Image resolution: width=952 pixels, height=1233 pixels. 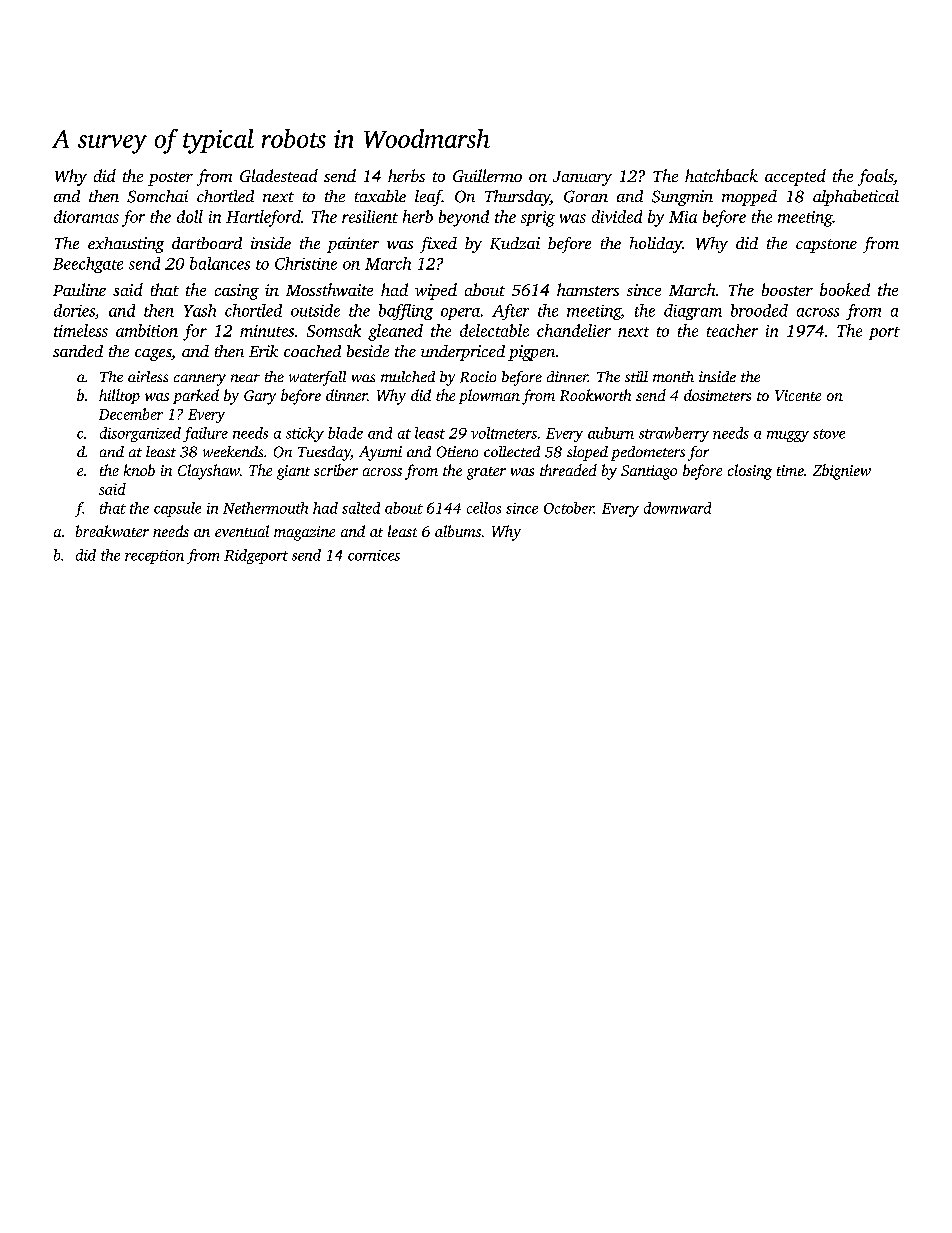 What do you see at coordinates (154, 557) in the screenshot?
I see `reception` at bounding box center [154, 557].
